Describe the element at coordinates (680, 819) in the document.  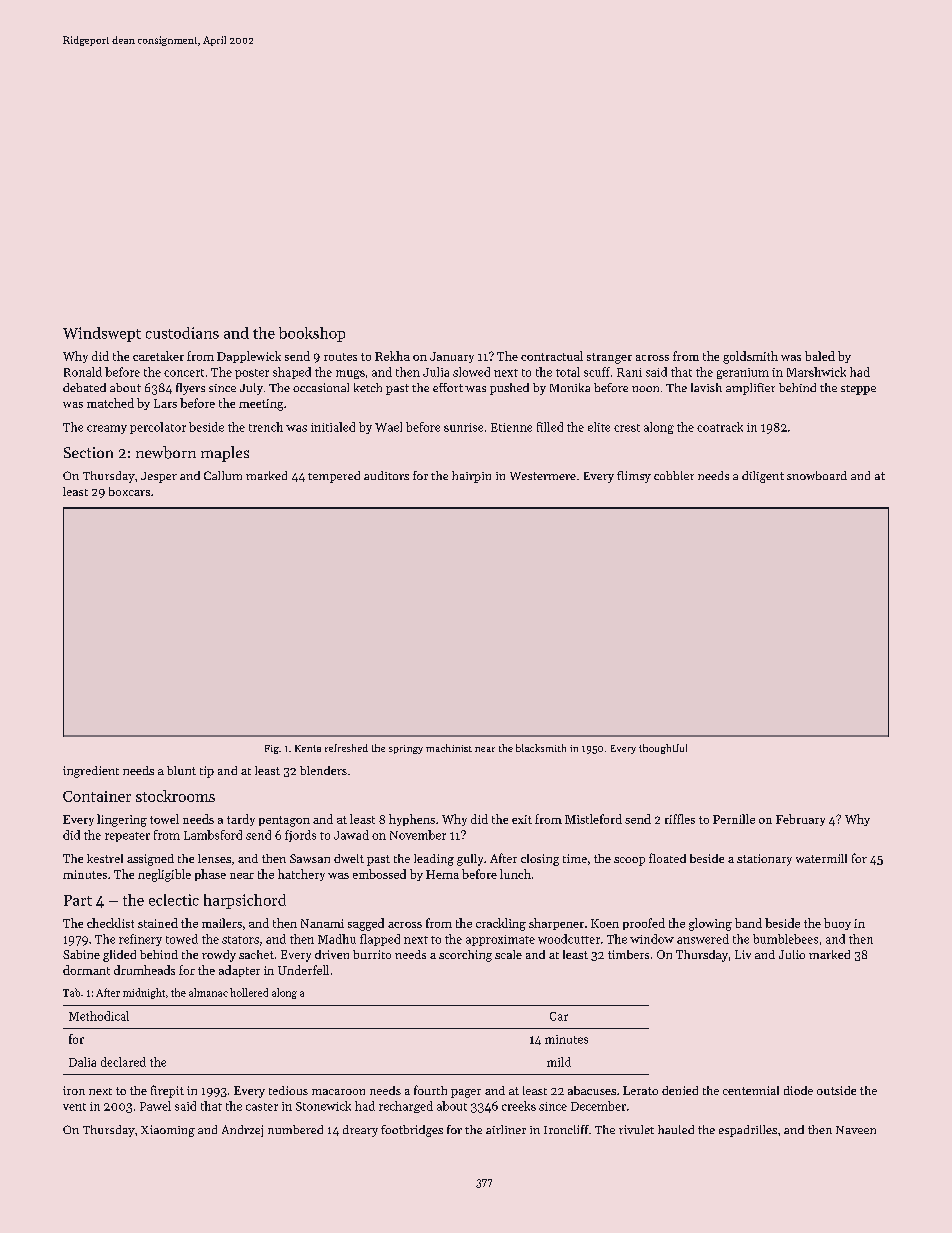
I see `riffles` at that location.
